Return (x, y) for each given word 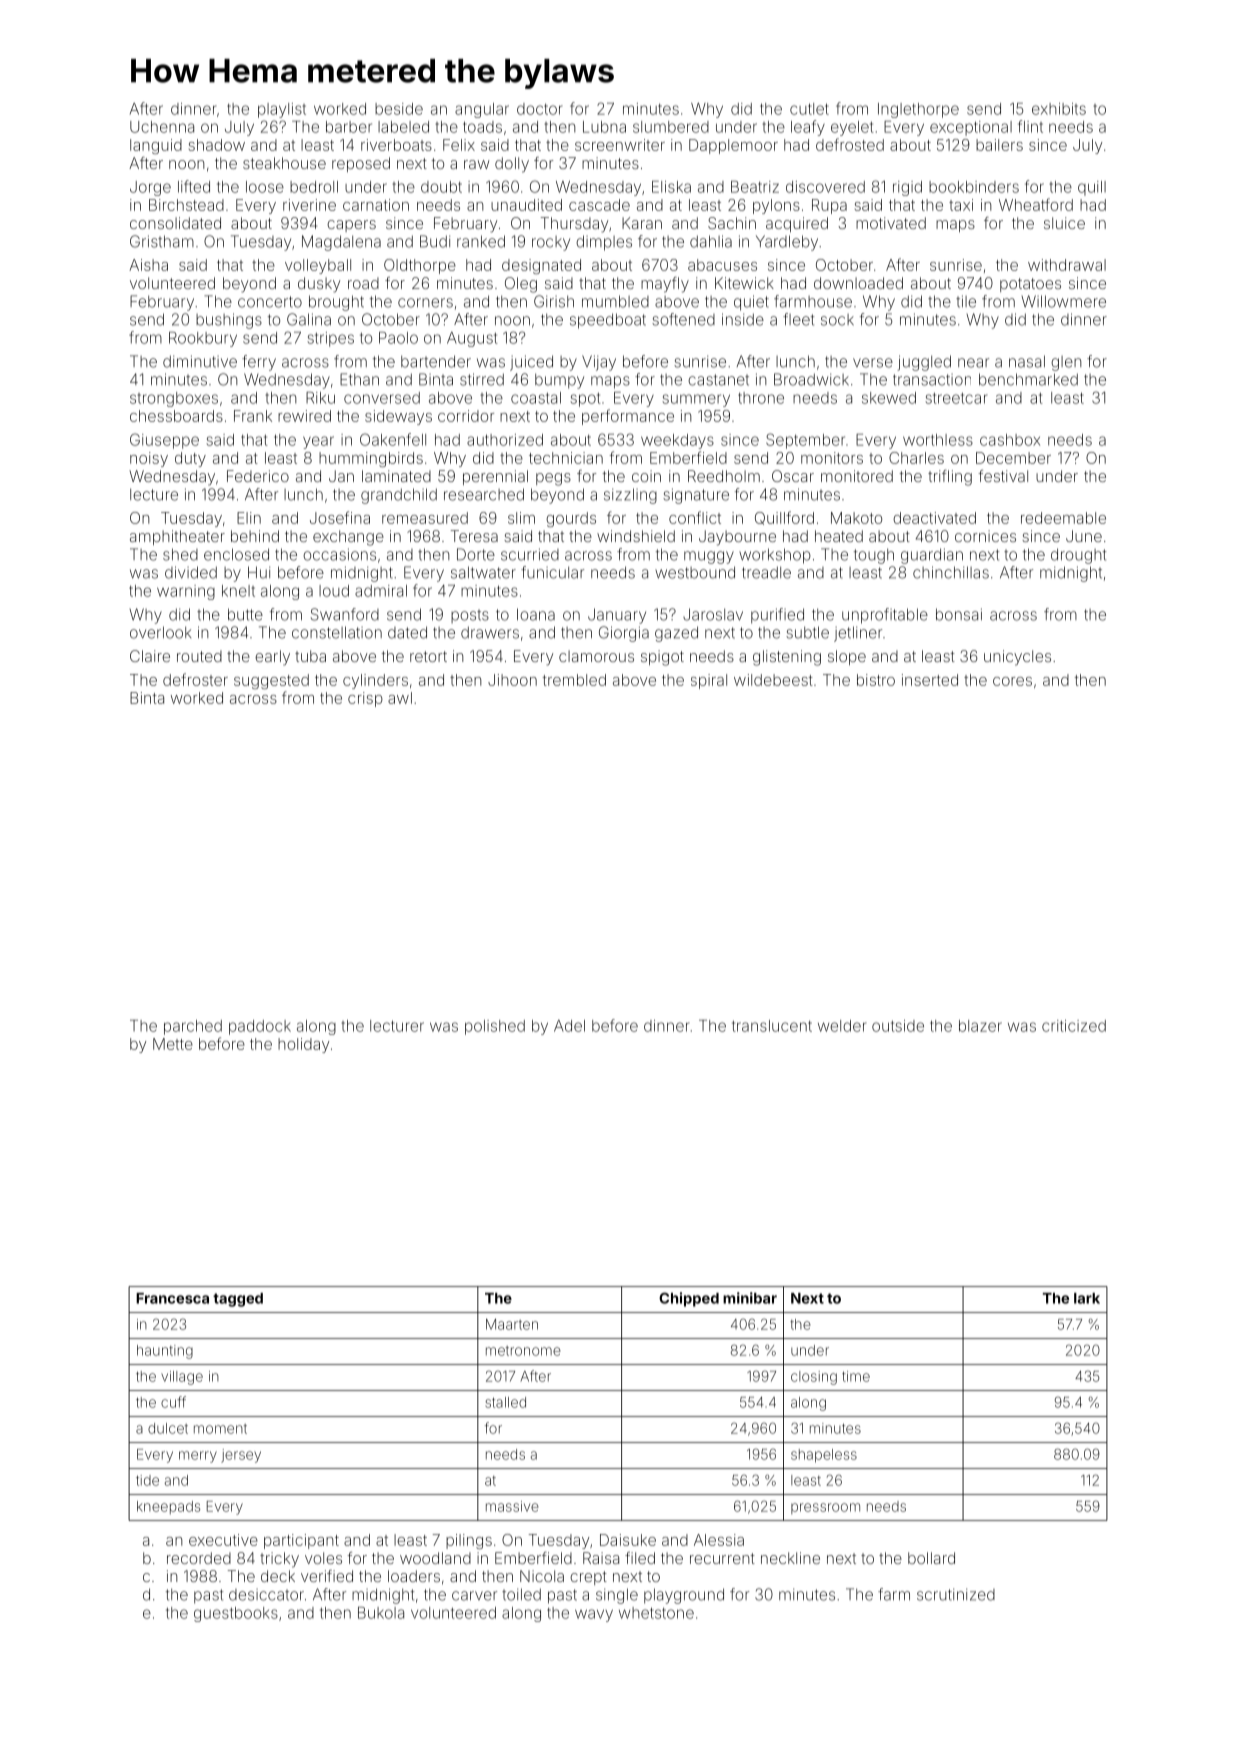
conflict (695, 517)
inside (743, 319)
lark (1087, 1298)
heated (839, 536)
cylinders (375, 681)
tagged (238, 1300)
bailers (999, 145)
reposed (361, 164)
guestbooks (236, 1614)
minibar (750, 1298)
